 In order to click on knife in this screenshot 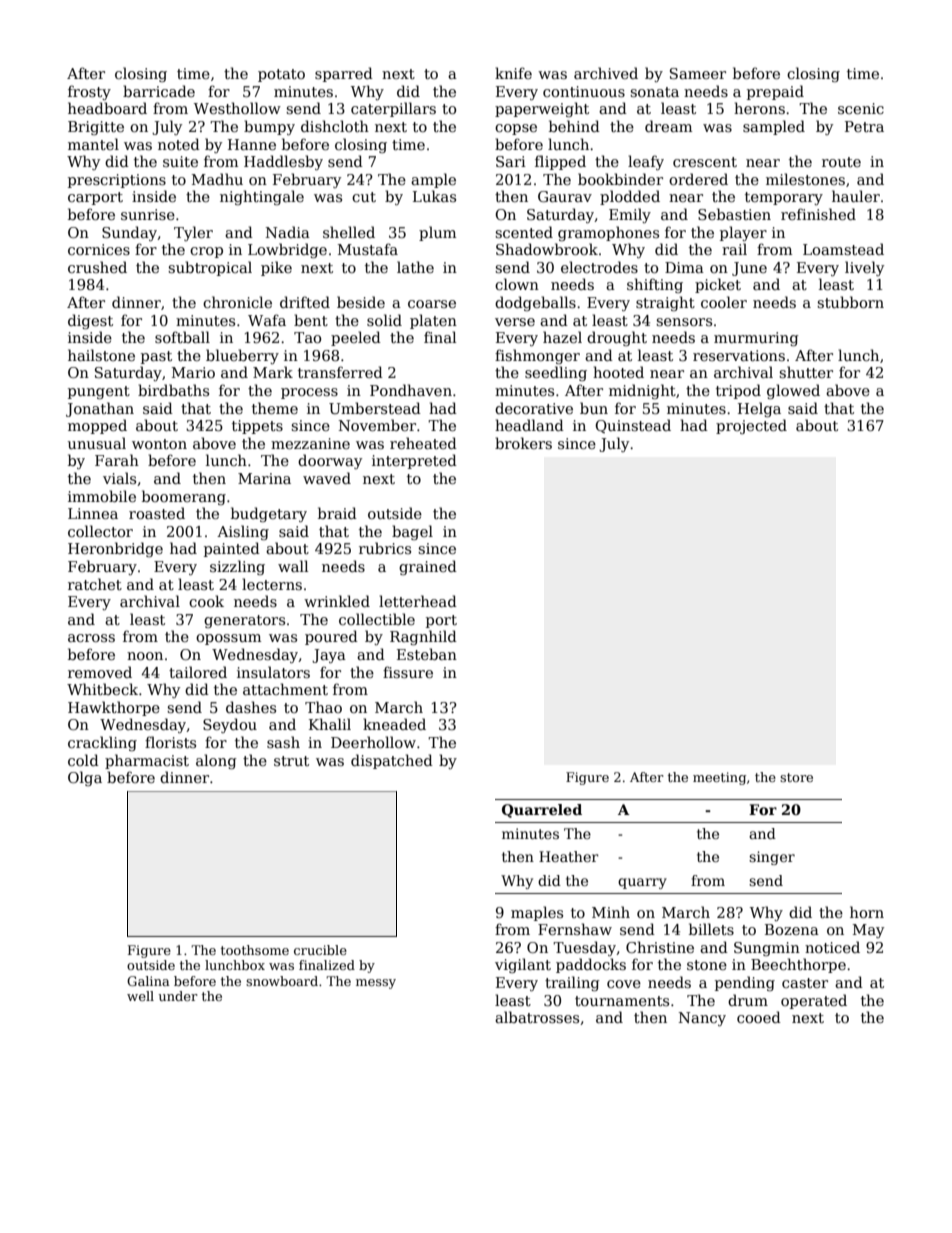, I will do `click(513, 73)`.
